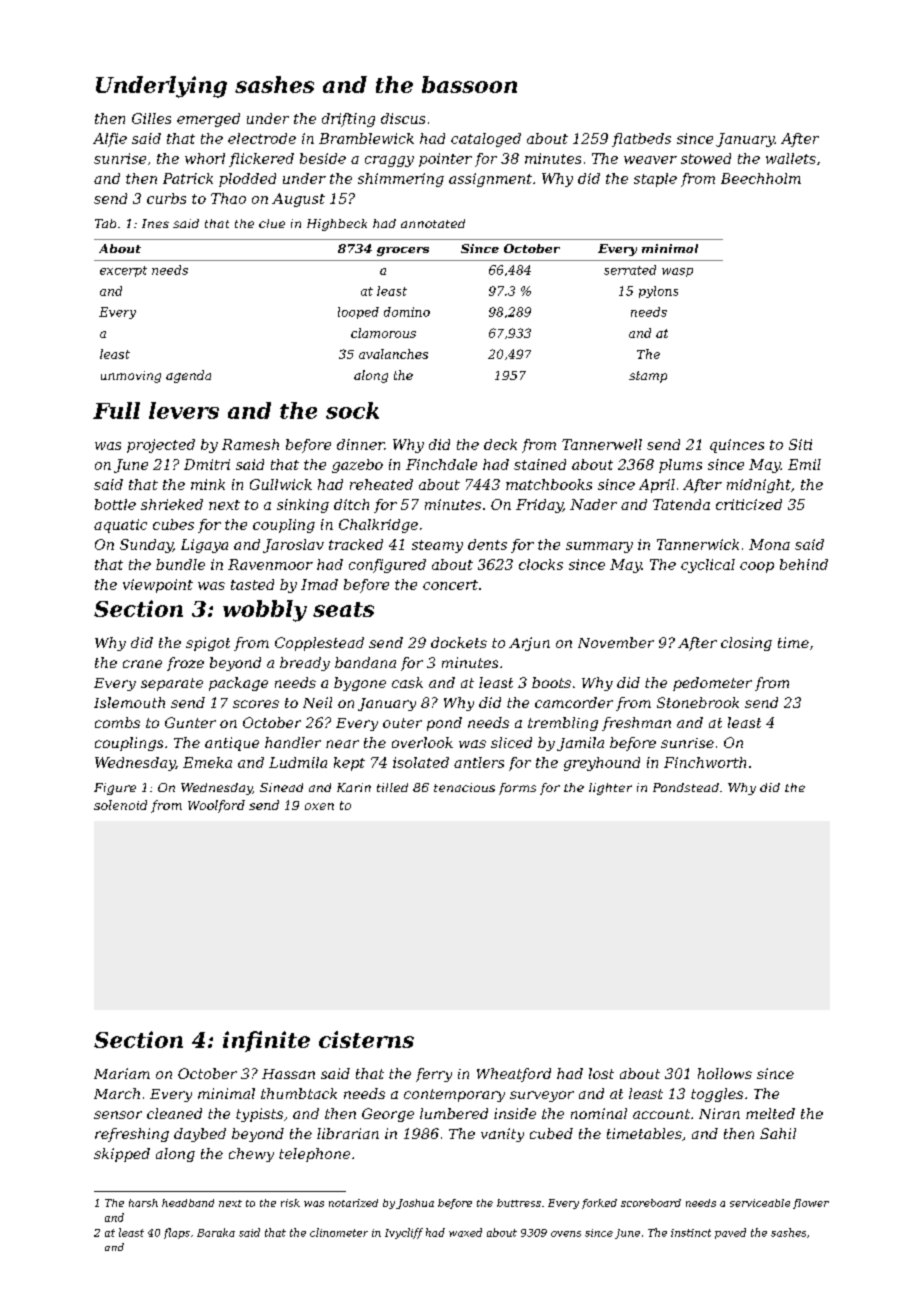  Describe the element at coordinates (610, 789) in the image. I see `lighter` at that location.
